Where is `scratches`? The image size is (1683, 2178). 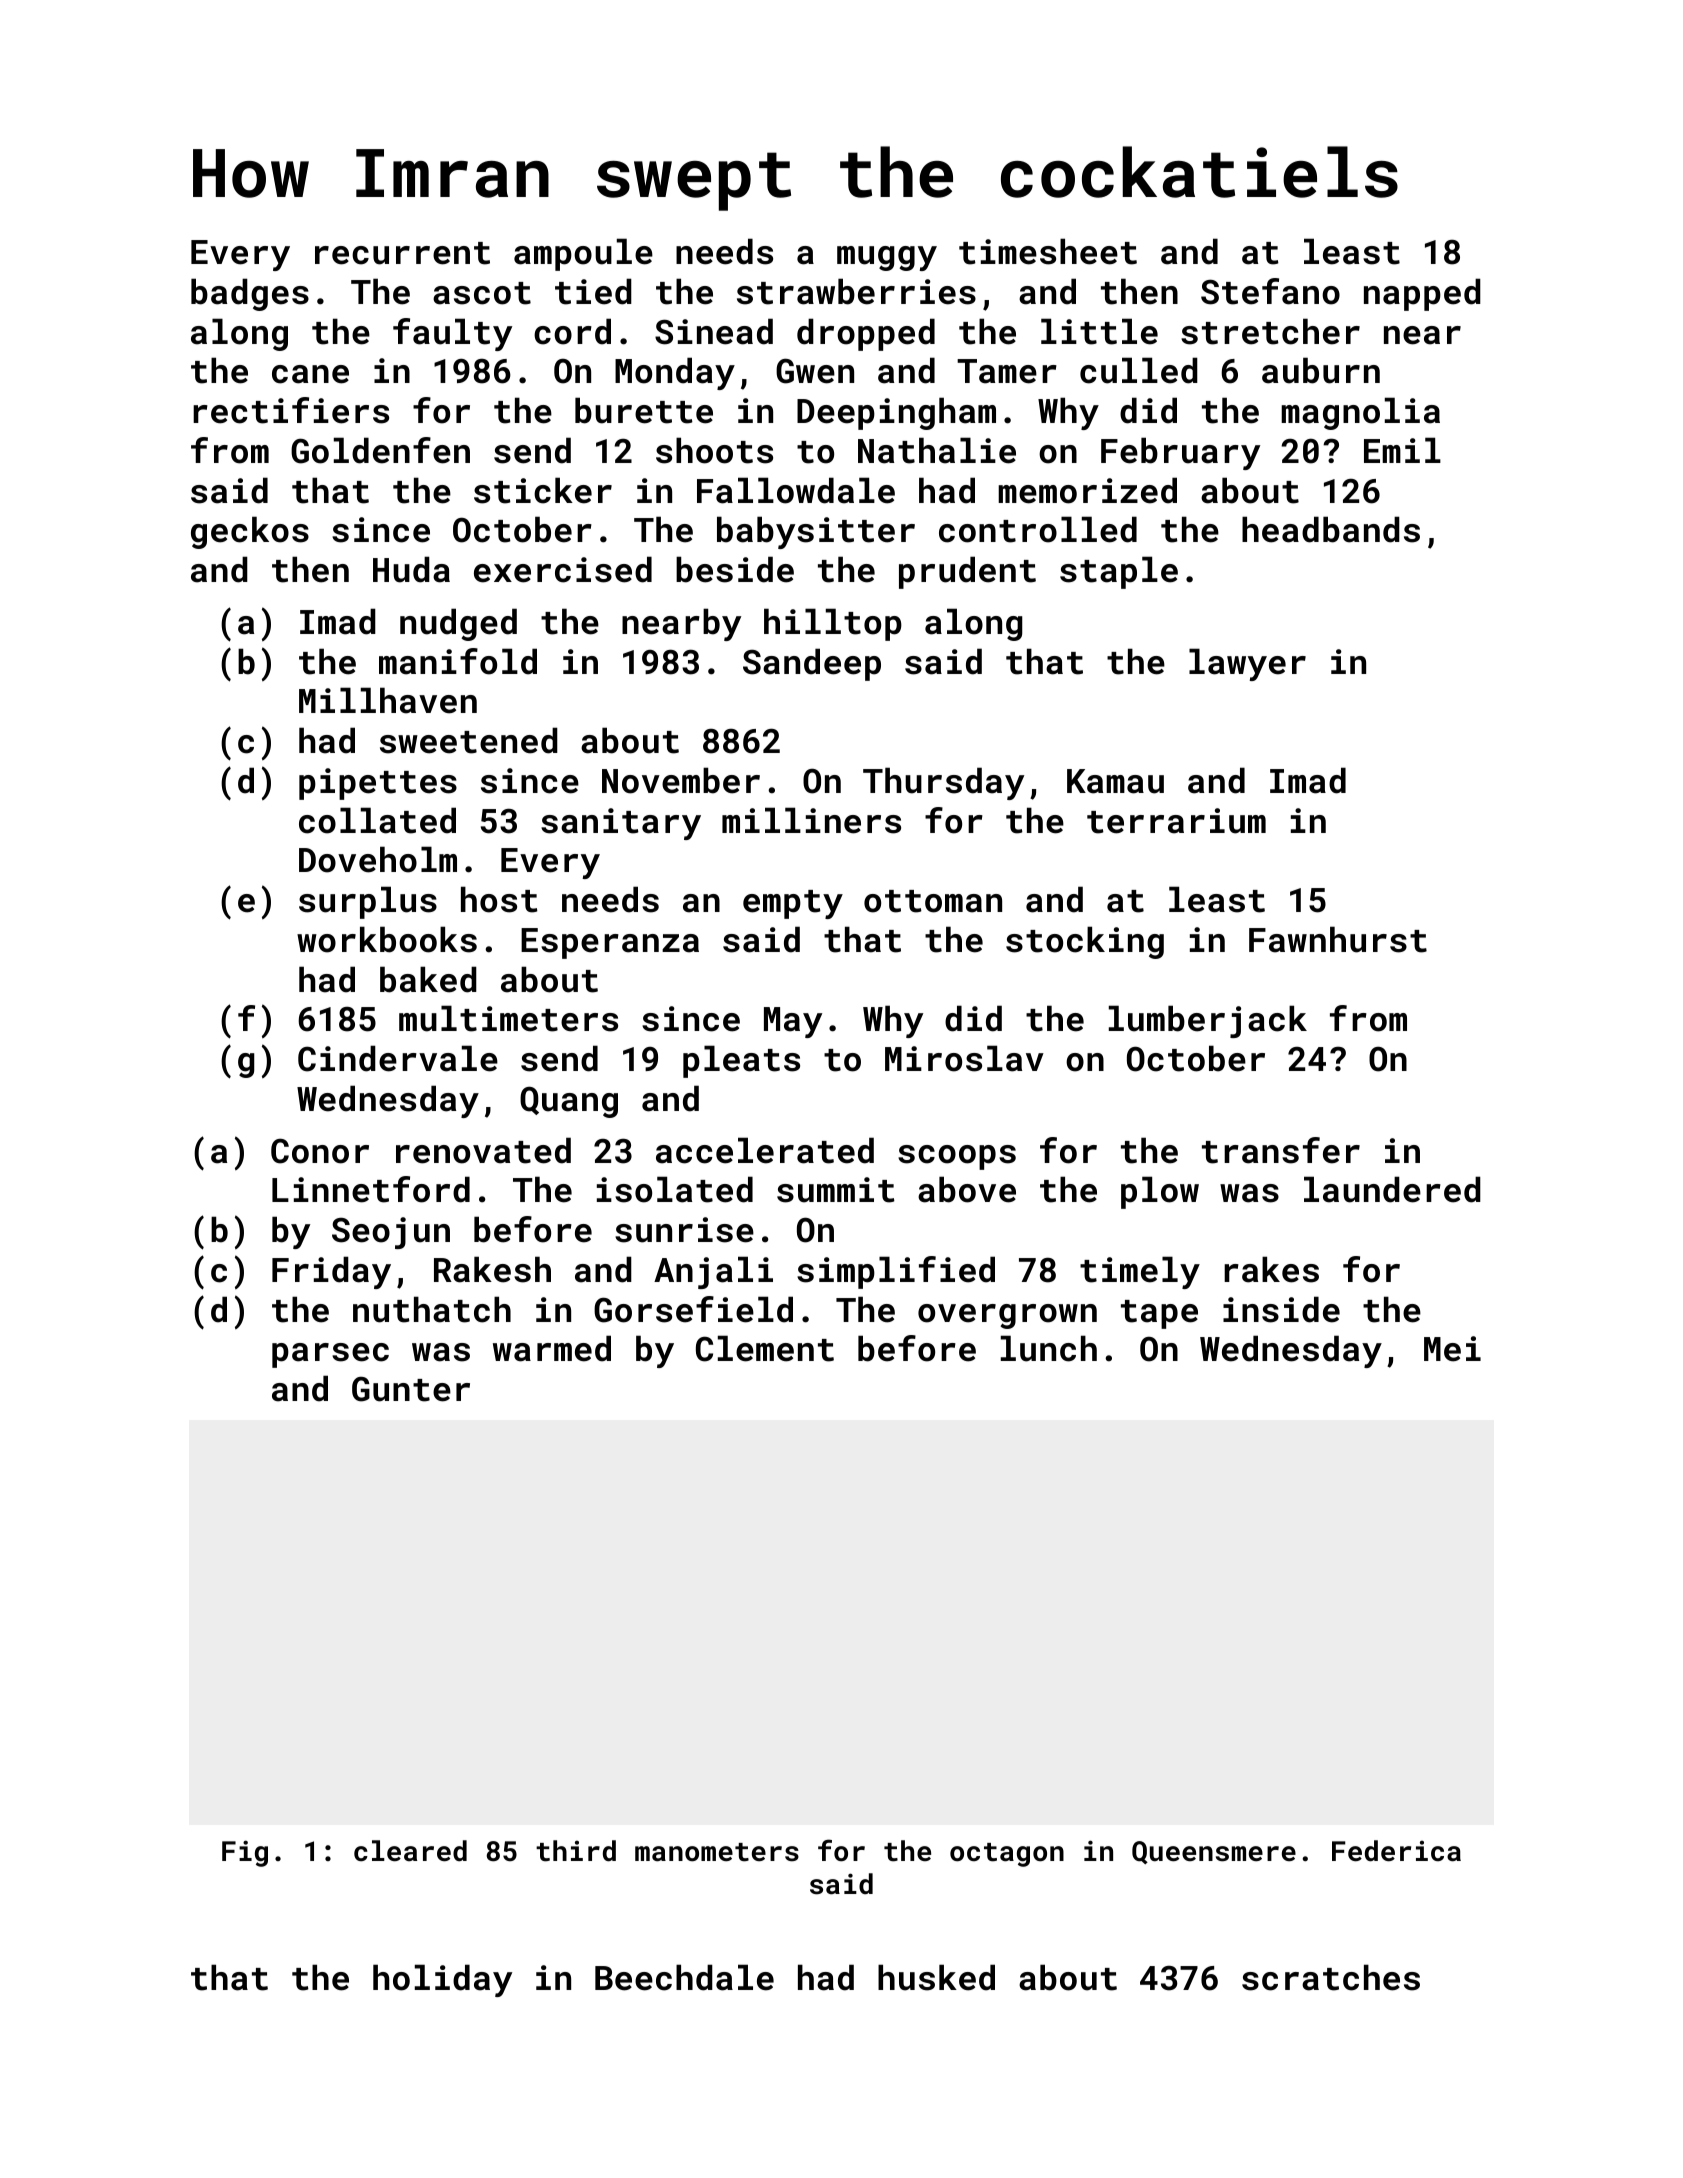 scratches is located at coordinates (1331, 1977).
